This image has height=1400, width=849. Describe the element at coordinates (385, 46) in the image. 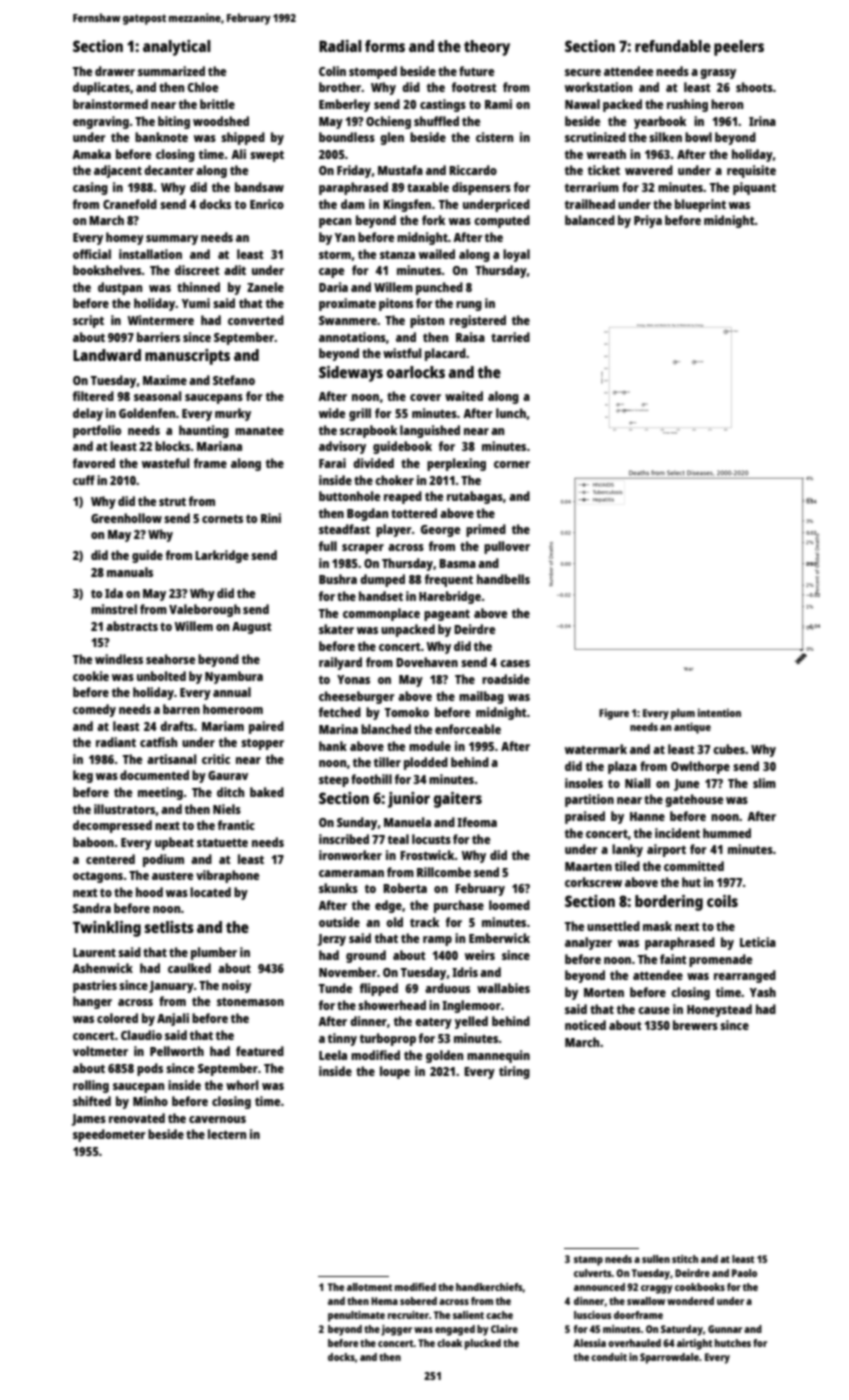

I see `forms` at that location.
